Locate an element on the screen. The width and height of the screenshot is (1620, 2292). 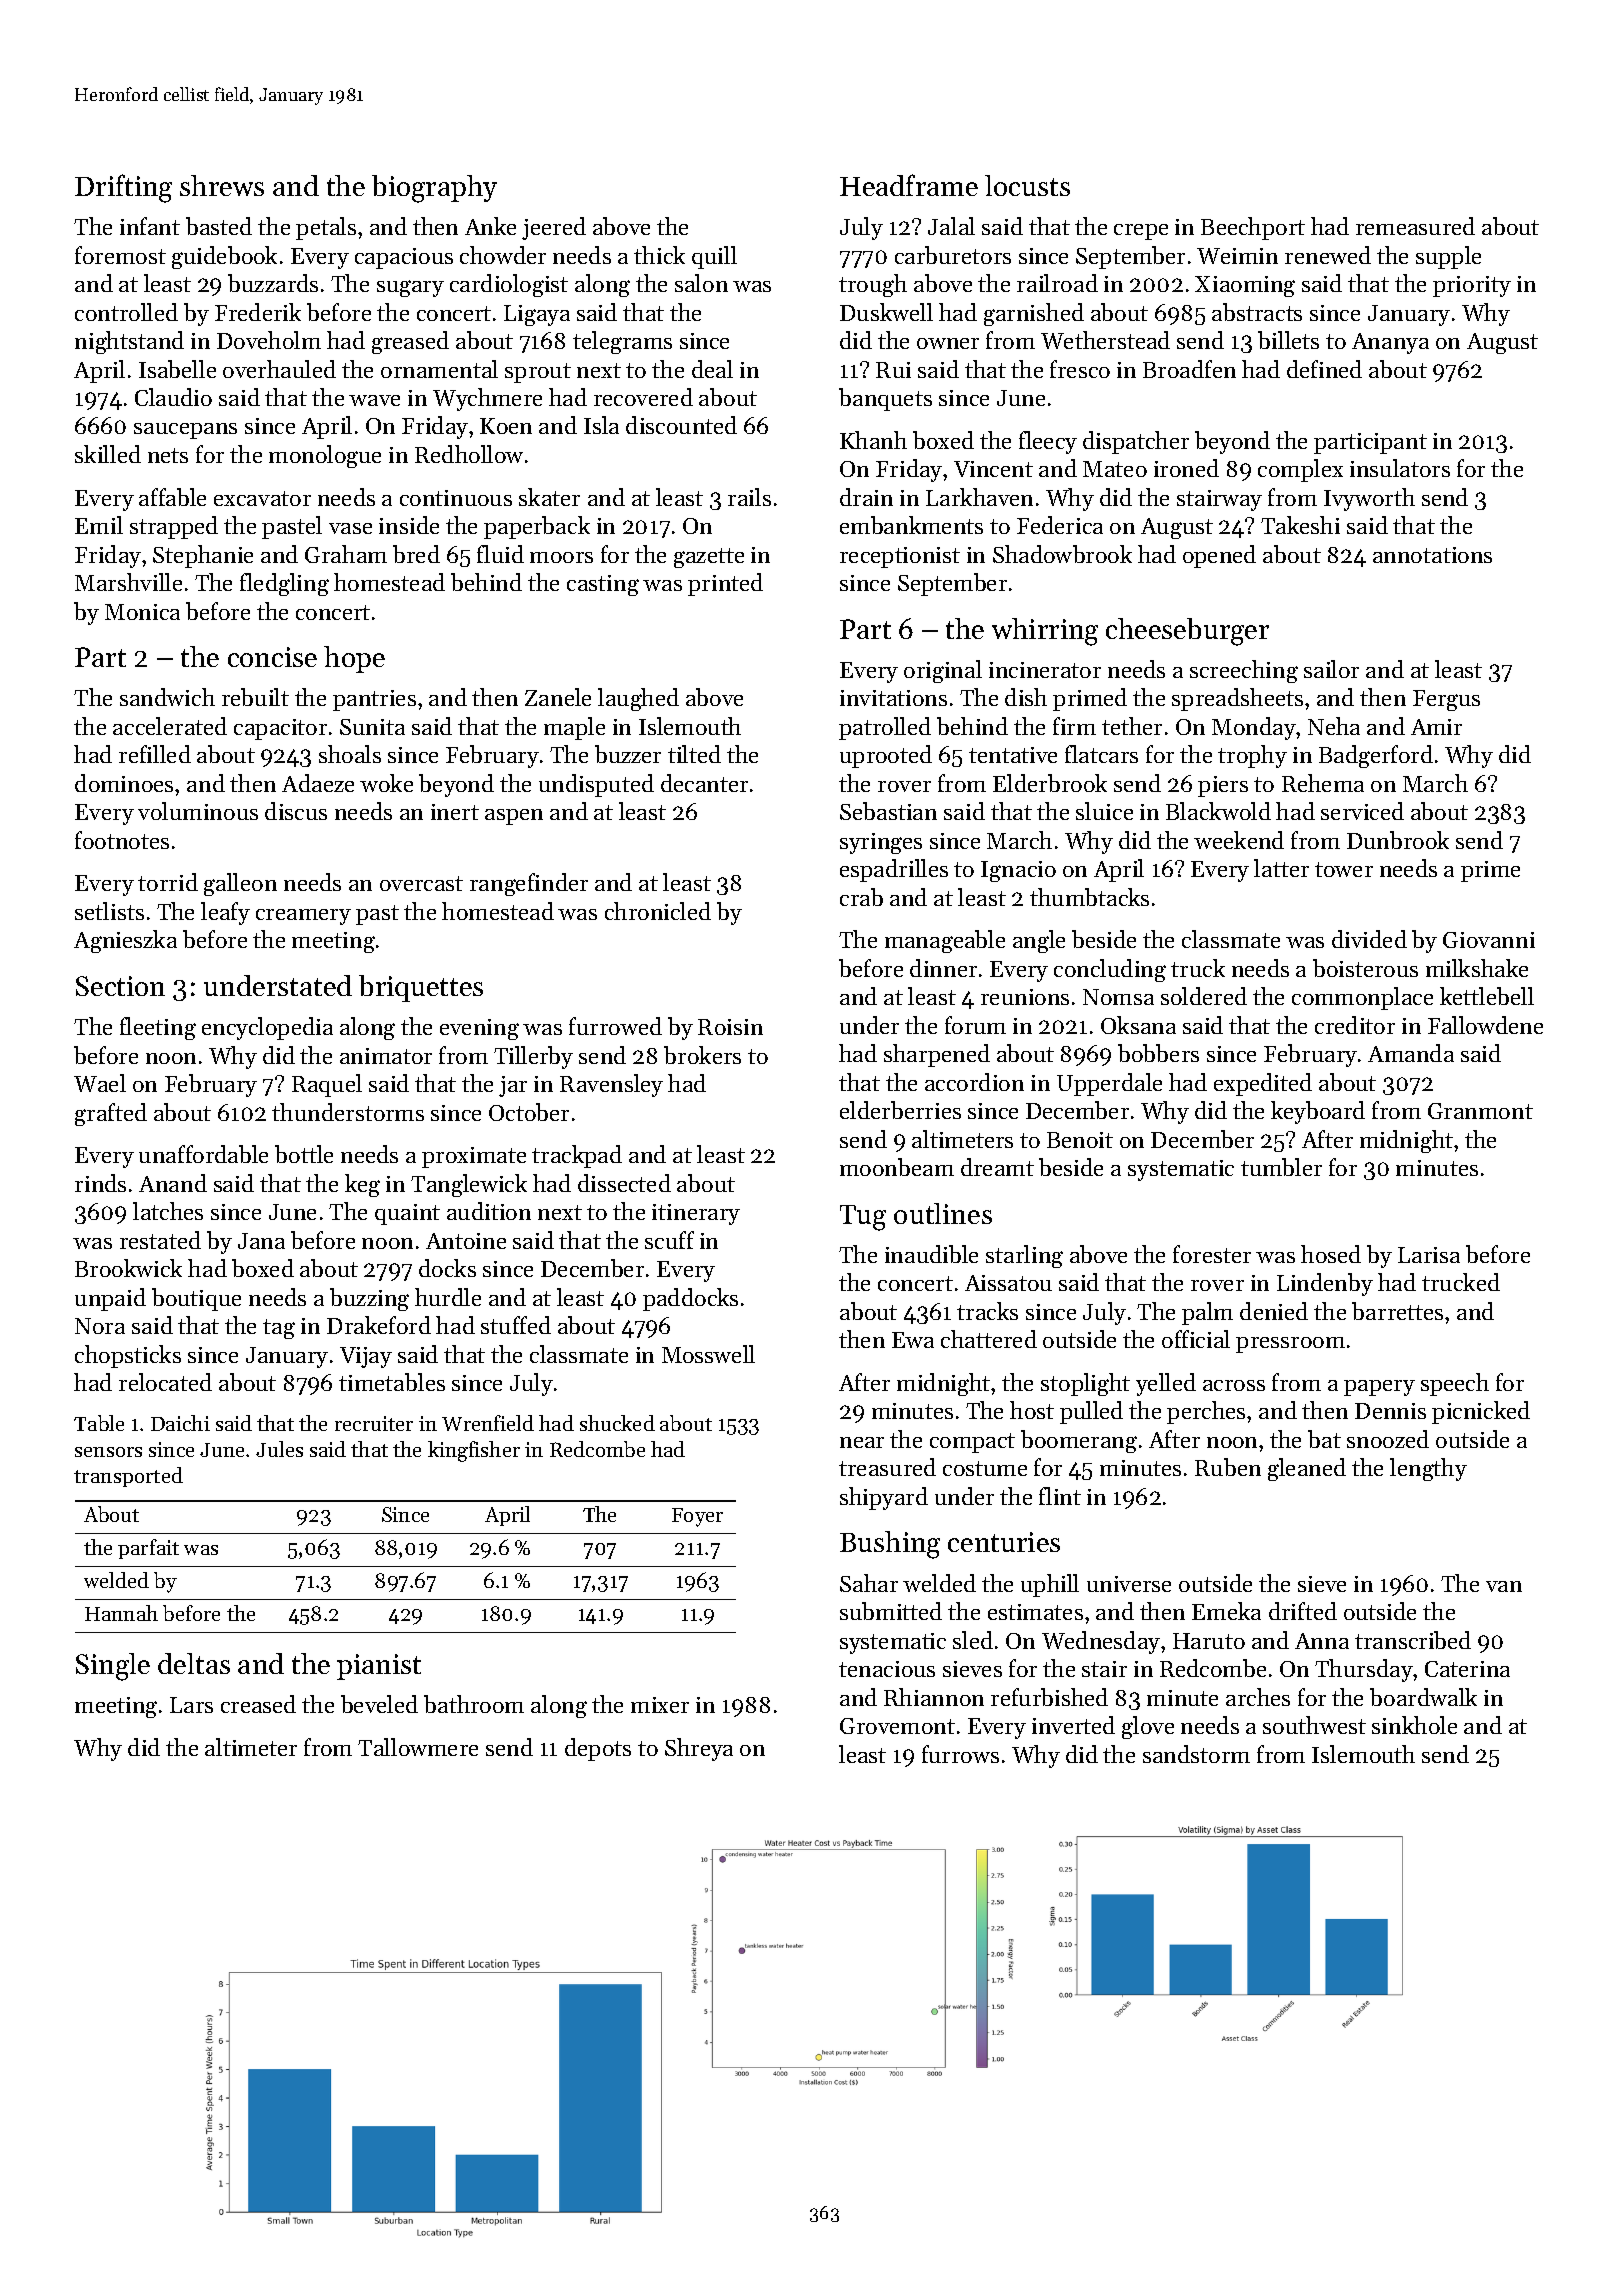
basted is located at coordinates (219, 226).
